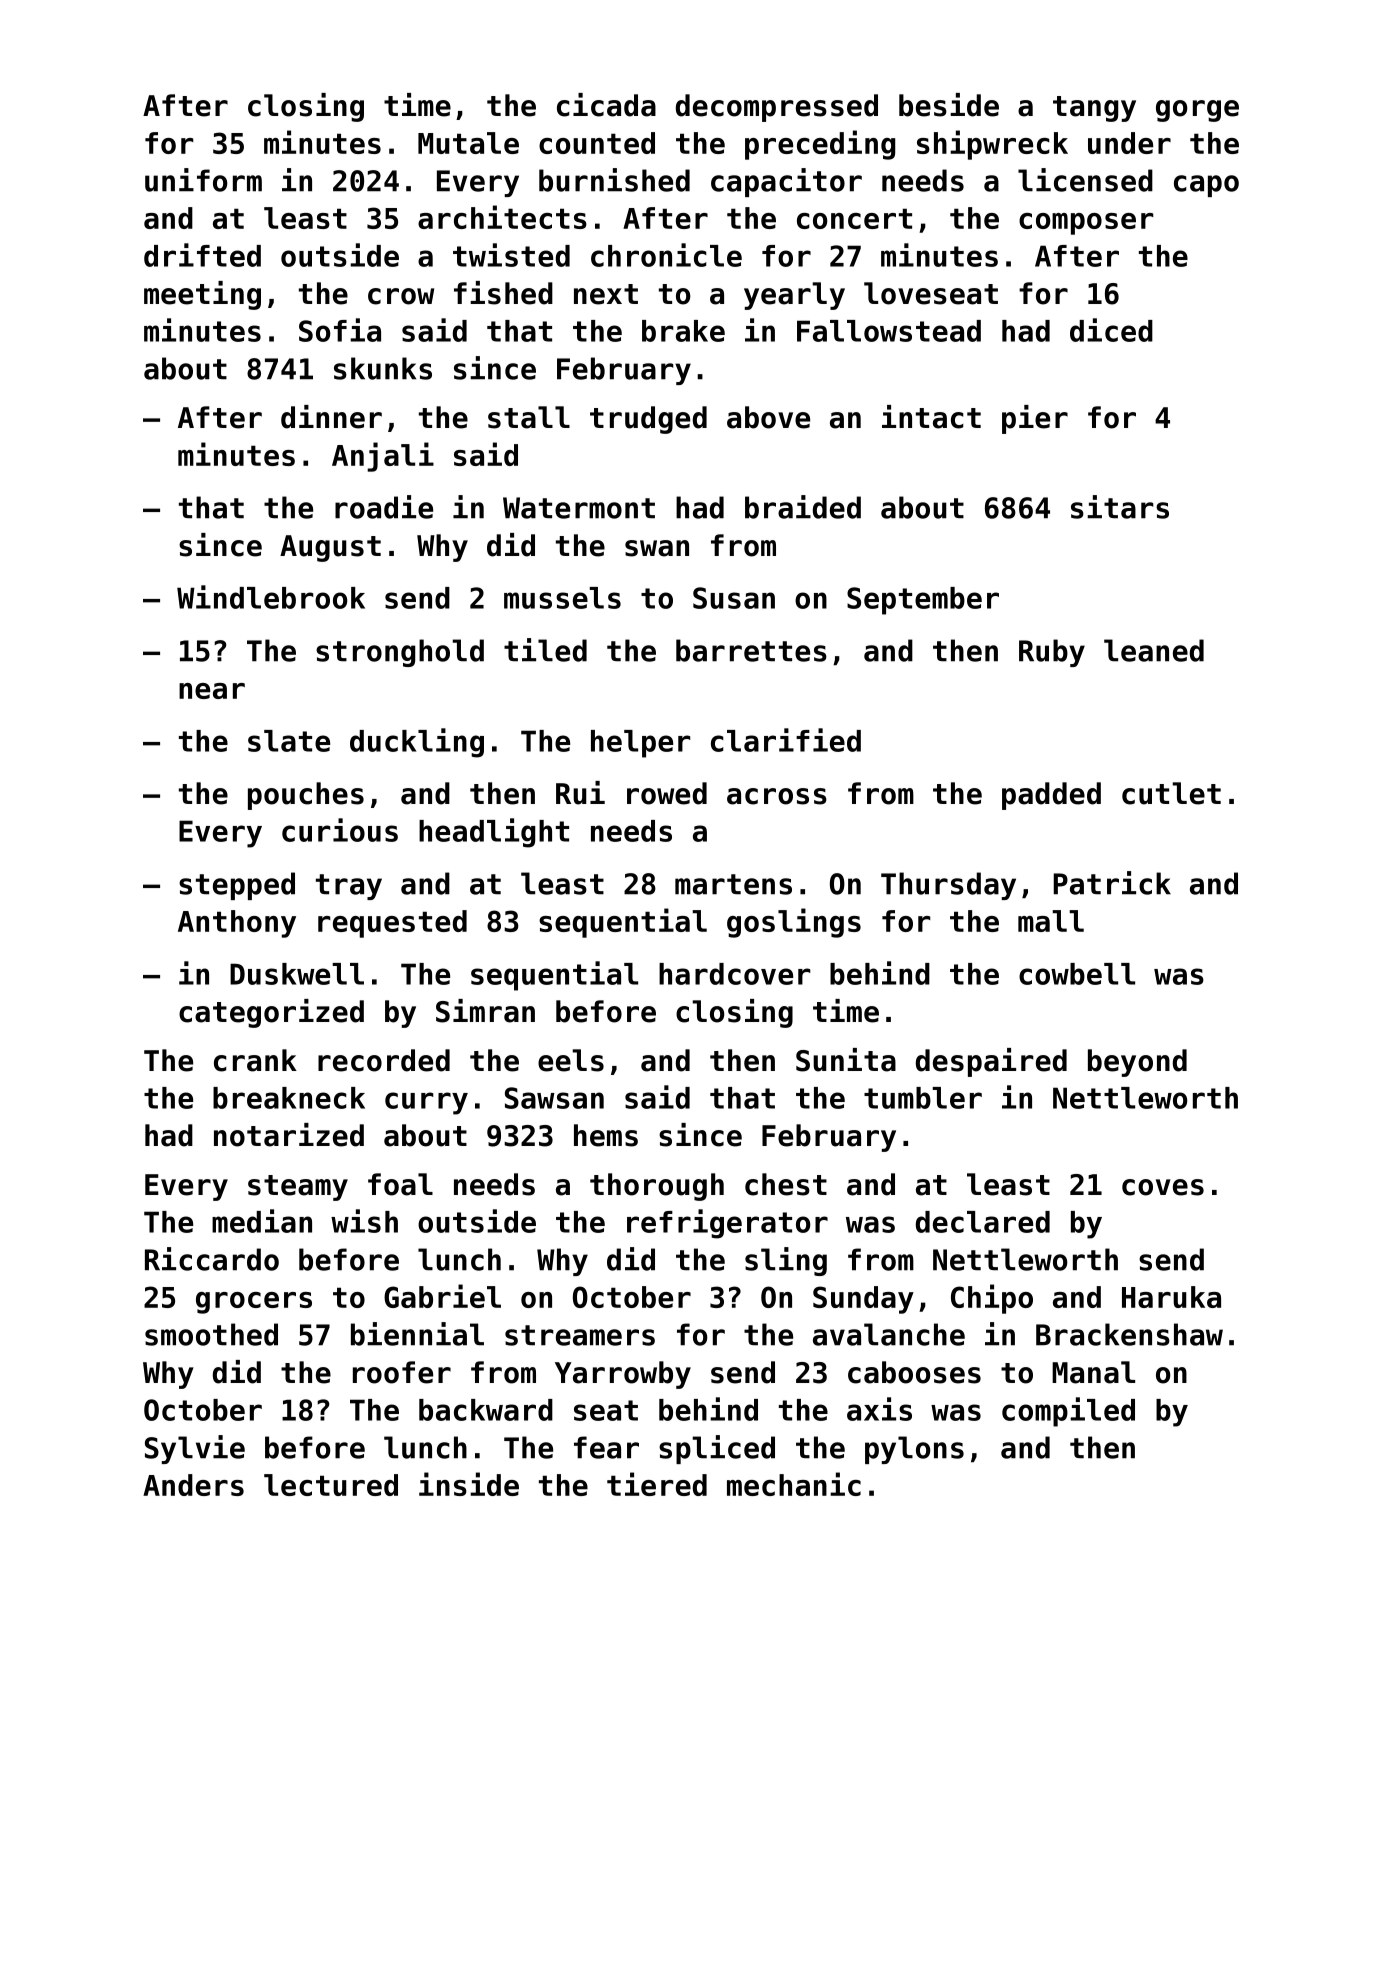 This screenshot has height=1969, width=1386. Describe the element at coordinates (212, 1259) in the screenshot. I see `Riccardo` at that location.
